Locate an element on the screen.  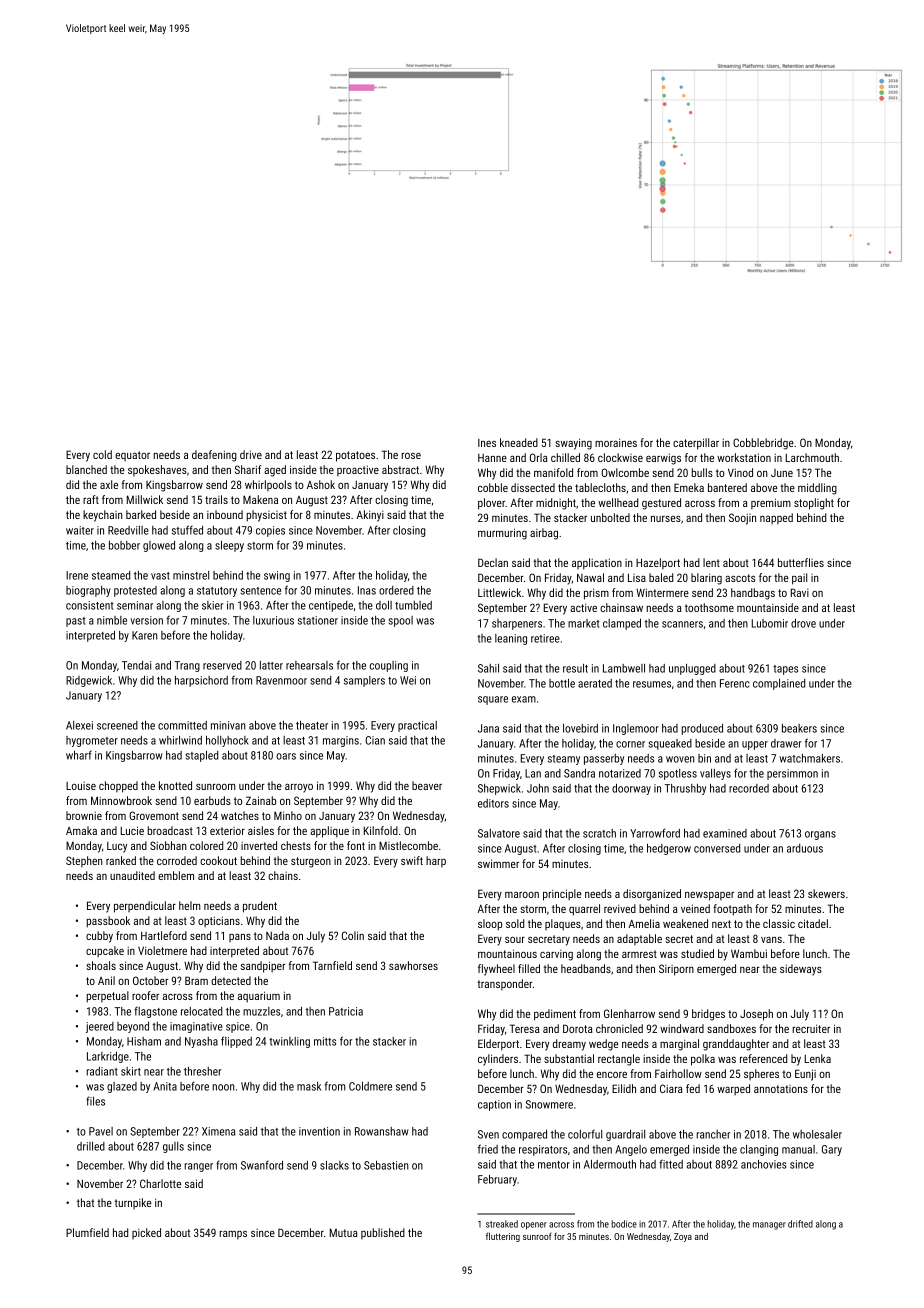
Lambwell is located at coordinates (624, 668).
